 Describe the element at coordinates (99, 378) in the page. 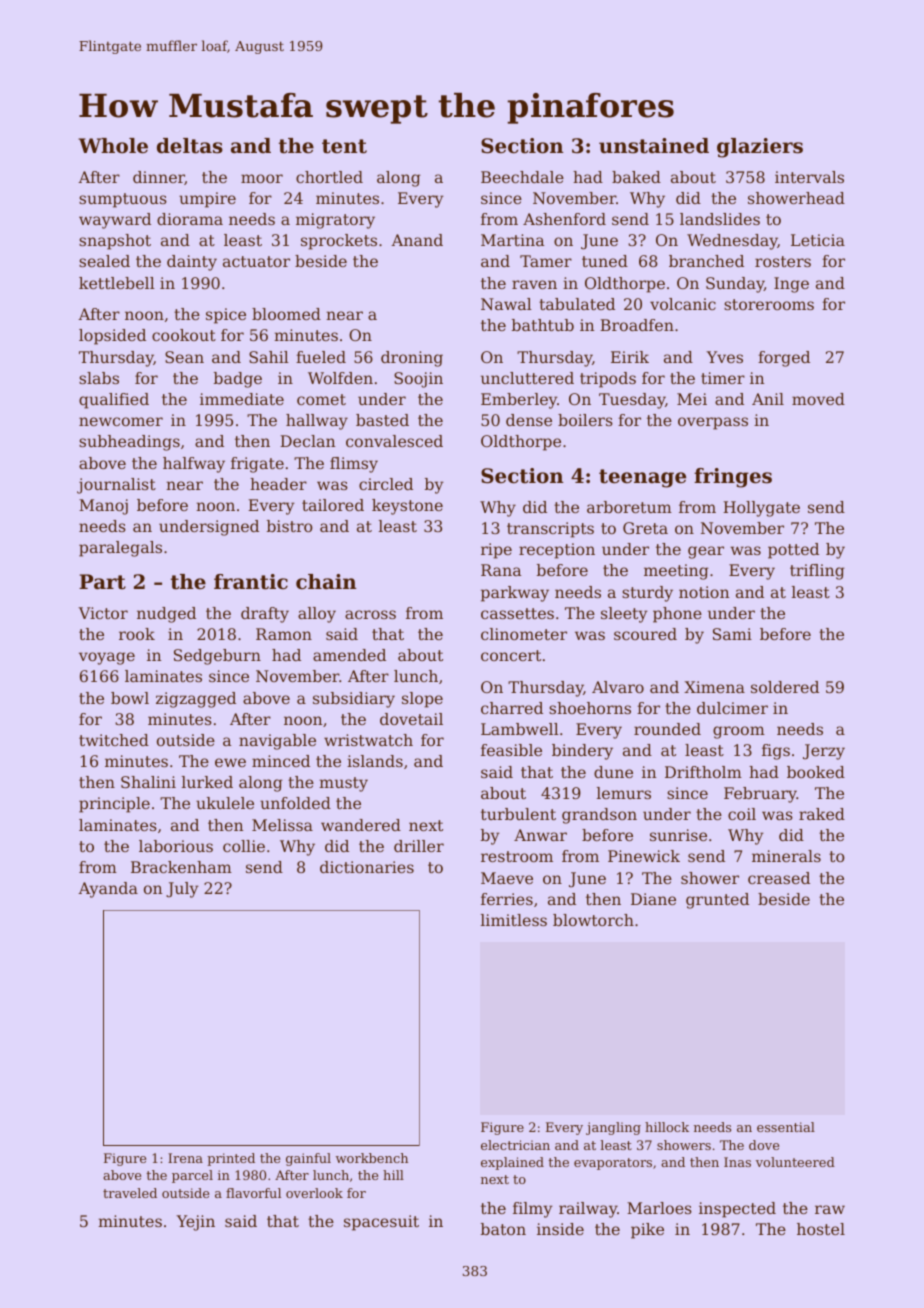

I see `slabs` at that location.
